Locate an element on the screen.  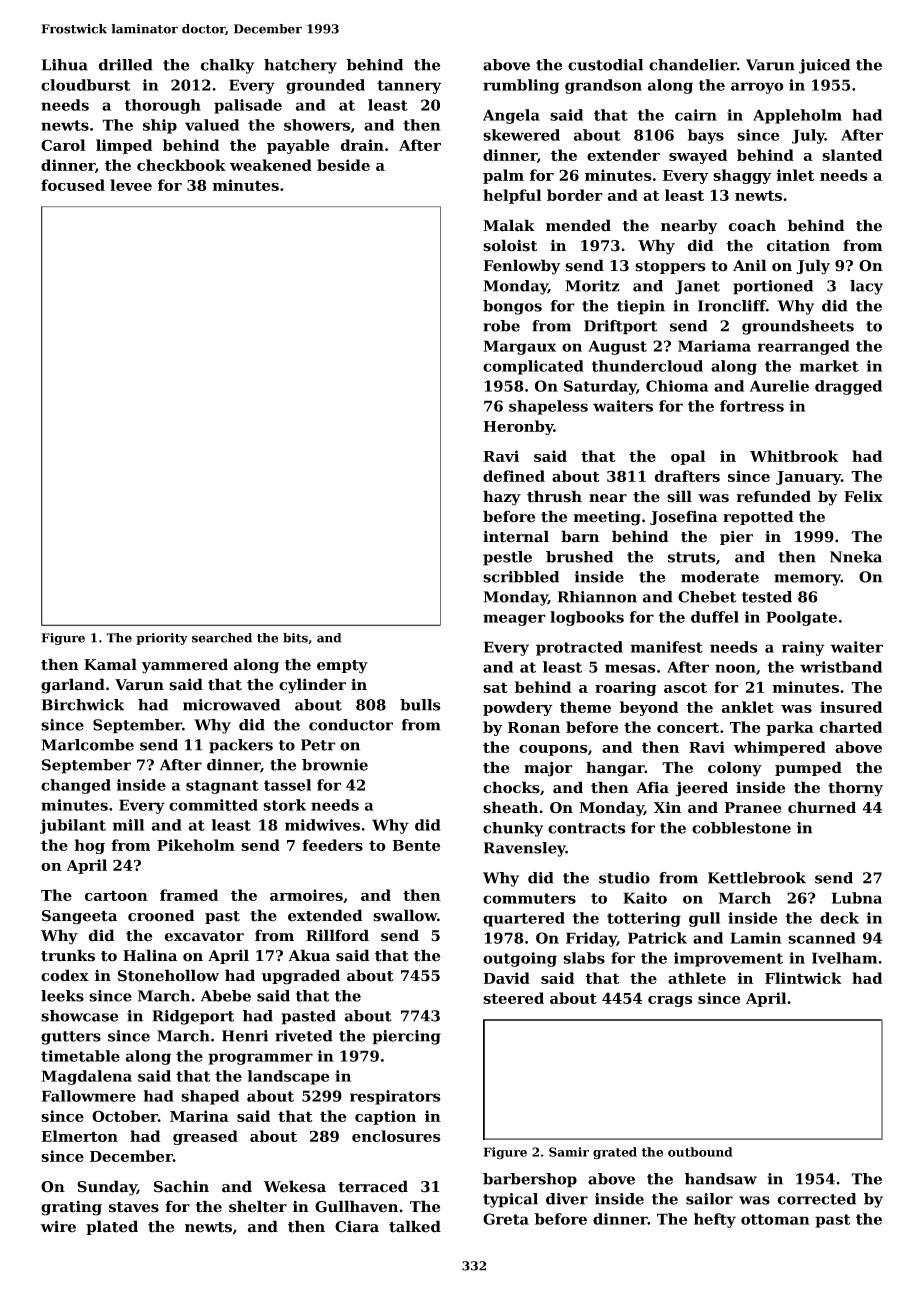
wire is located at coordinates (58, 1226).
